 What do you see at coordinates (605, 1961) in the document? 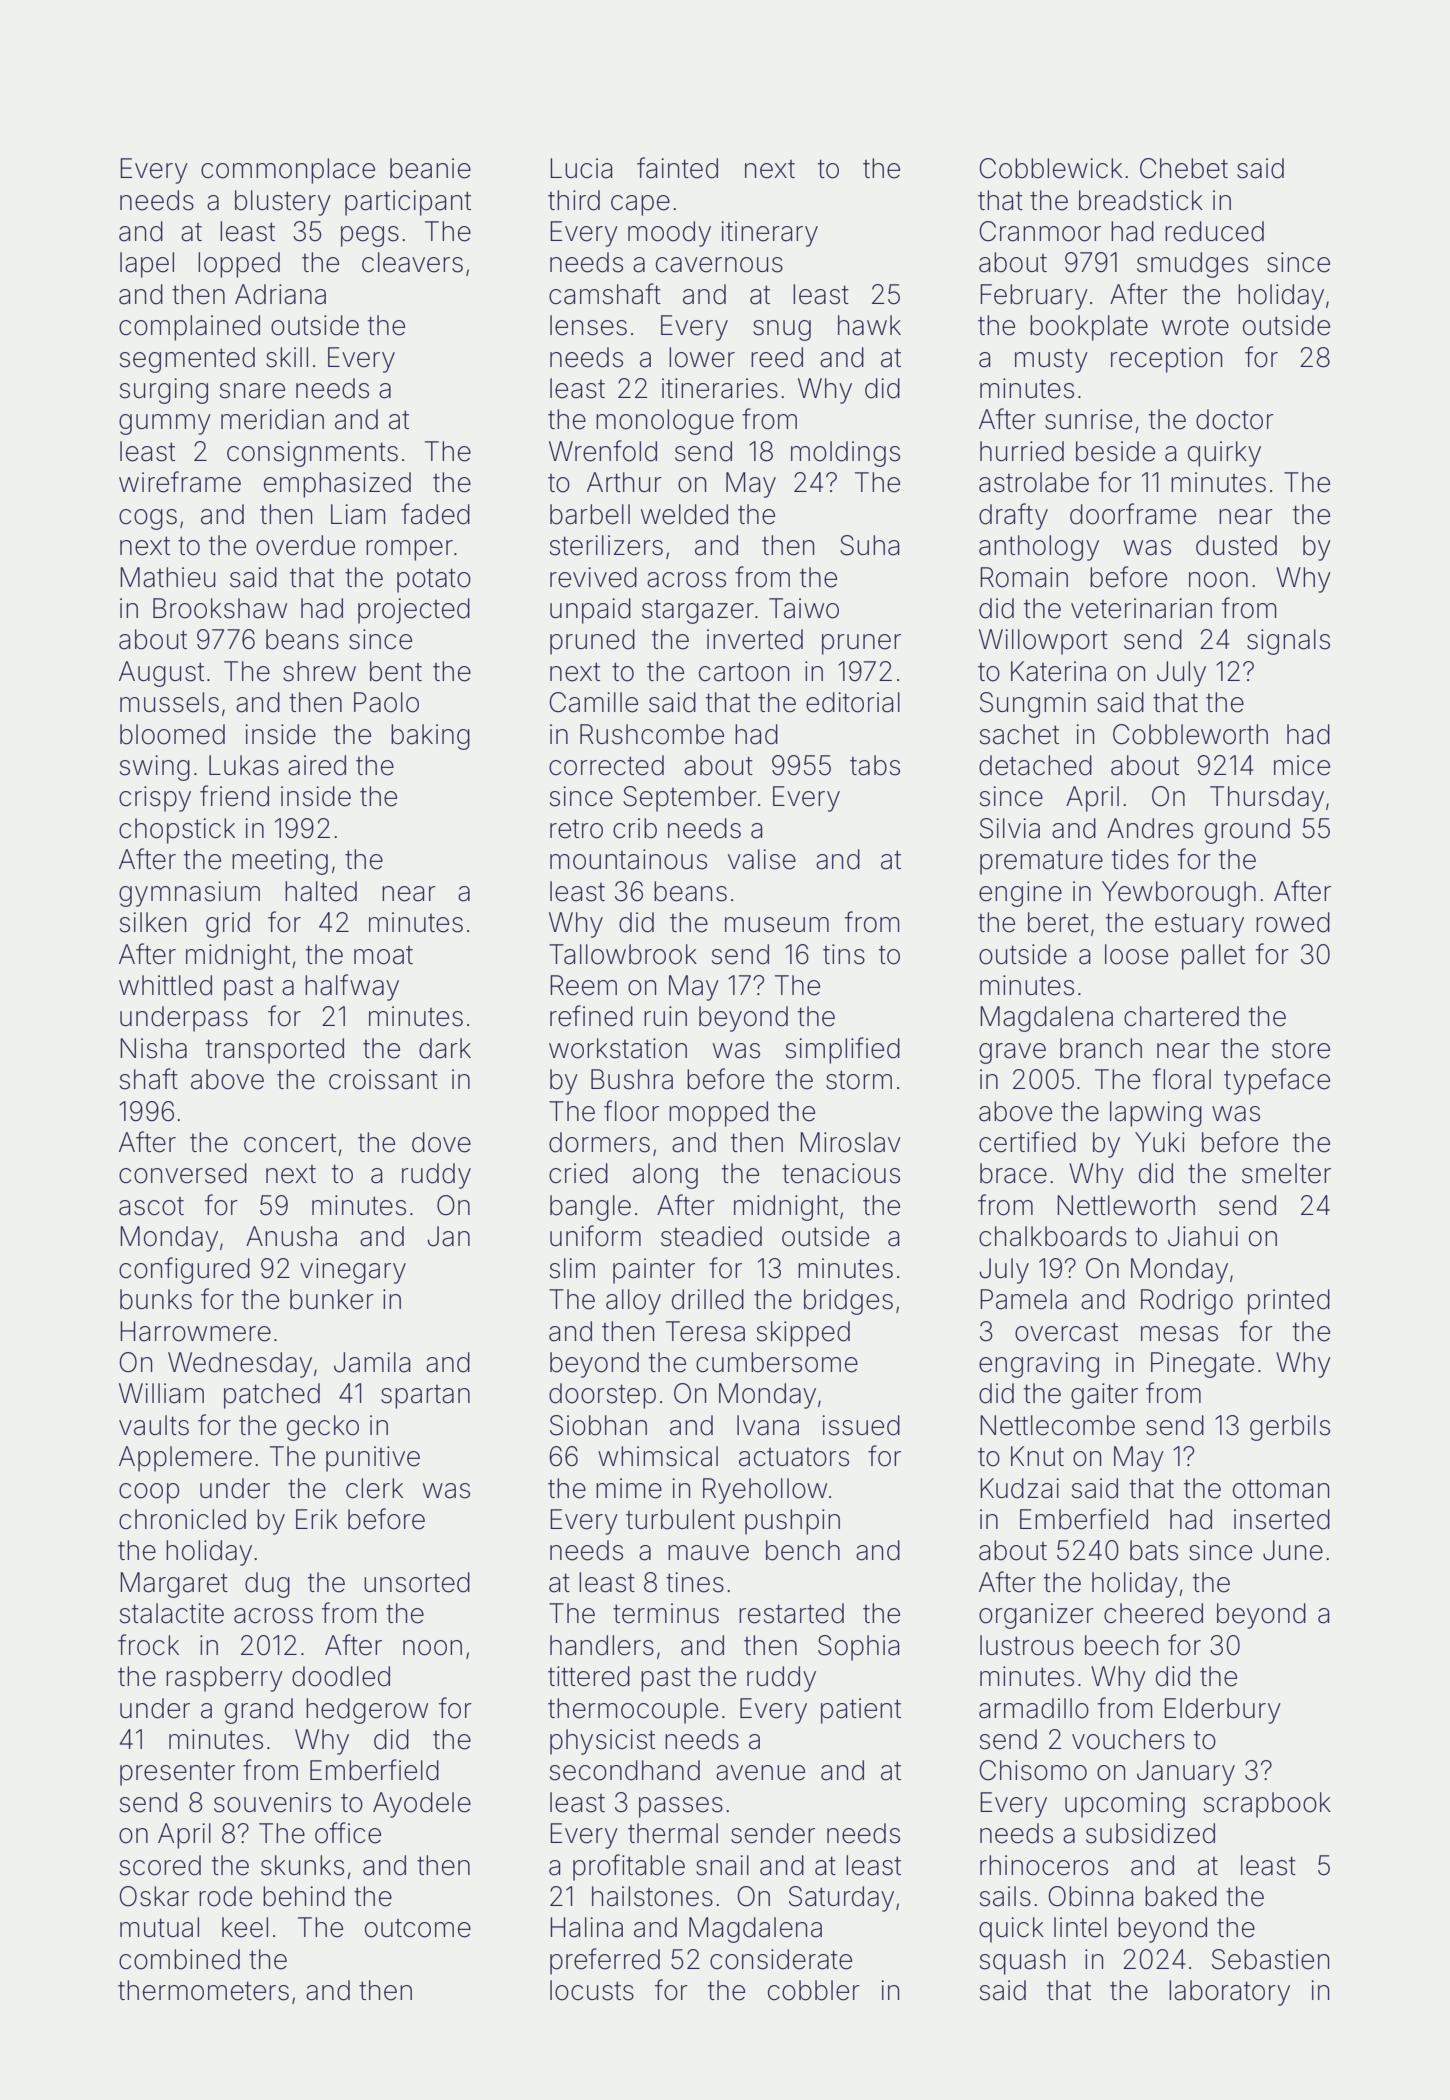
I see `preferred` at bounding box center [605, 1961].
